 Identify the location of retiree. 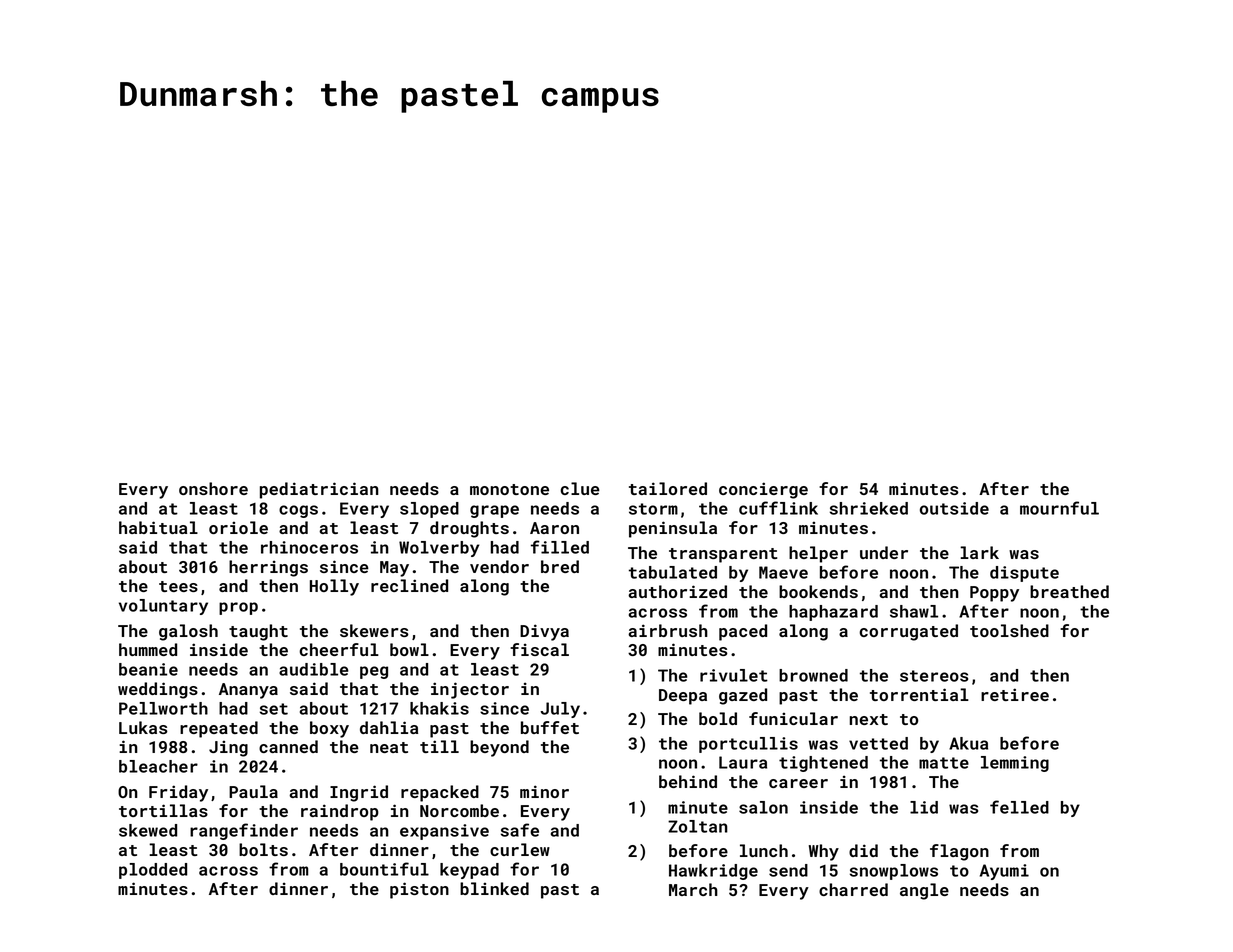
(1015, 694).
